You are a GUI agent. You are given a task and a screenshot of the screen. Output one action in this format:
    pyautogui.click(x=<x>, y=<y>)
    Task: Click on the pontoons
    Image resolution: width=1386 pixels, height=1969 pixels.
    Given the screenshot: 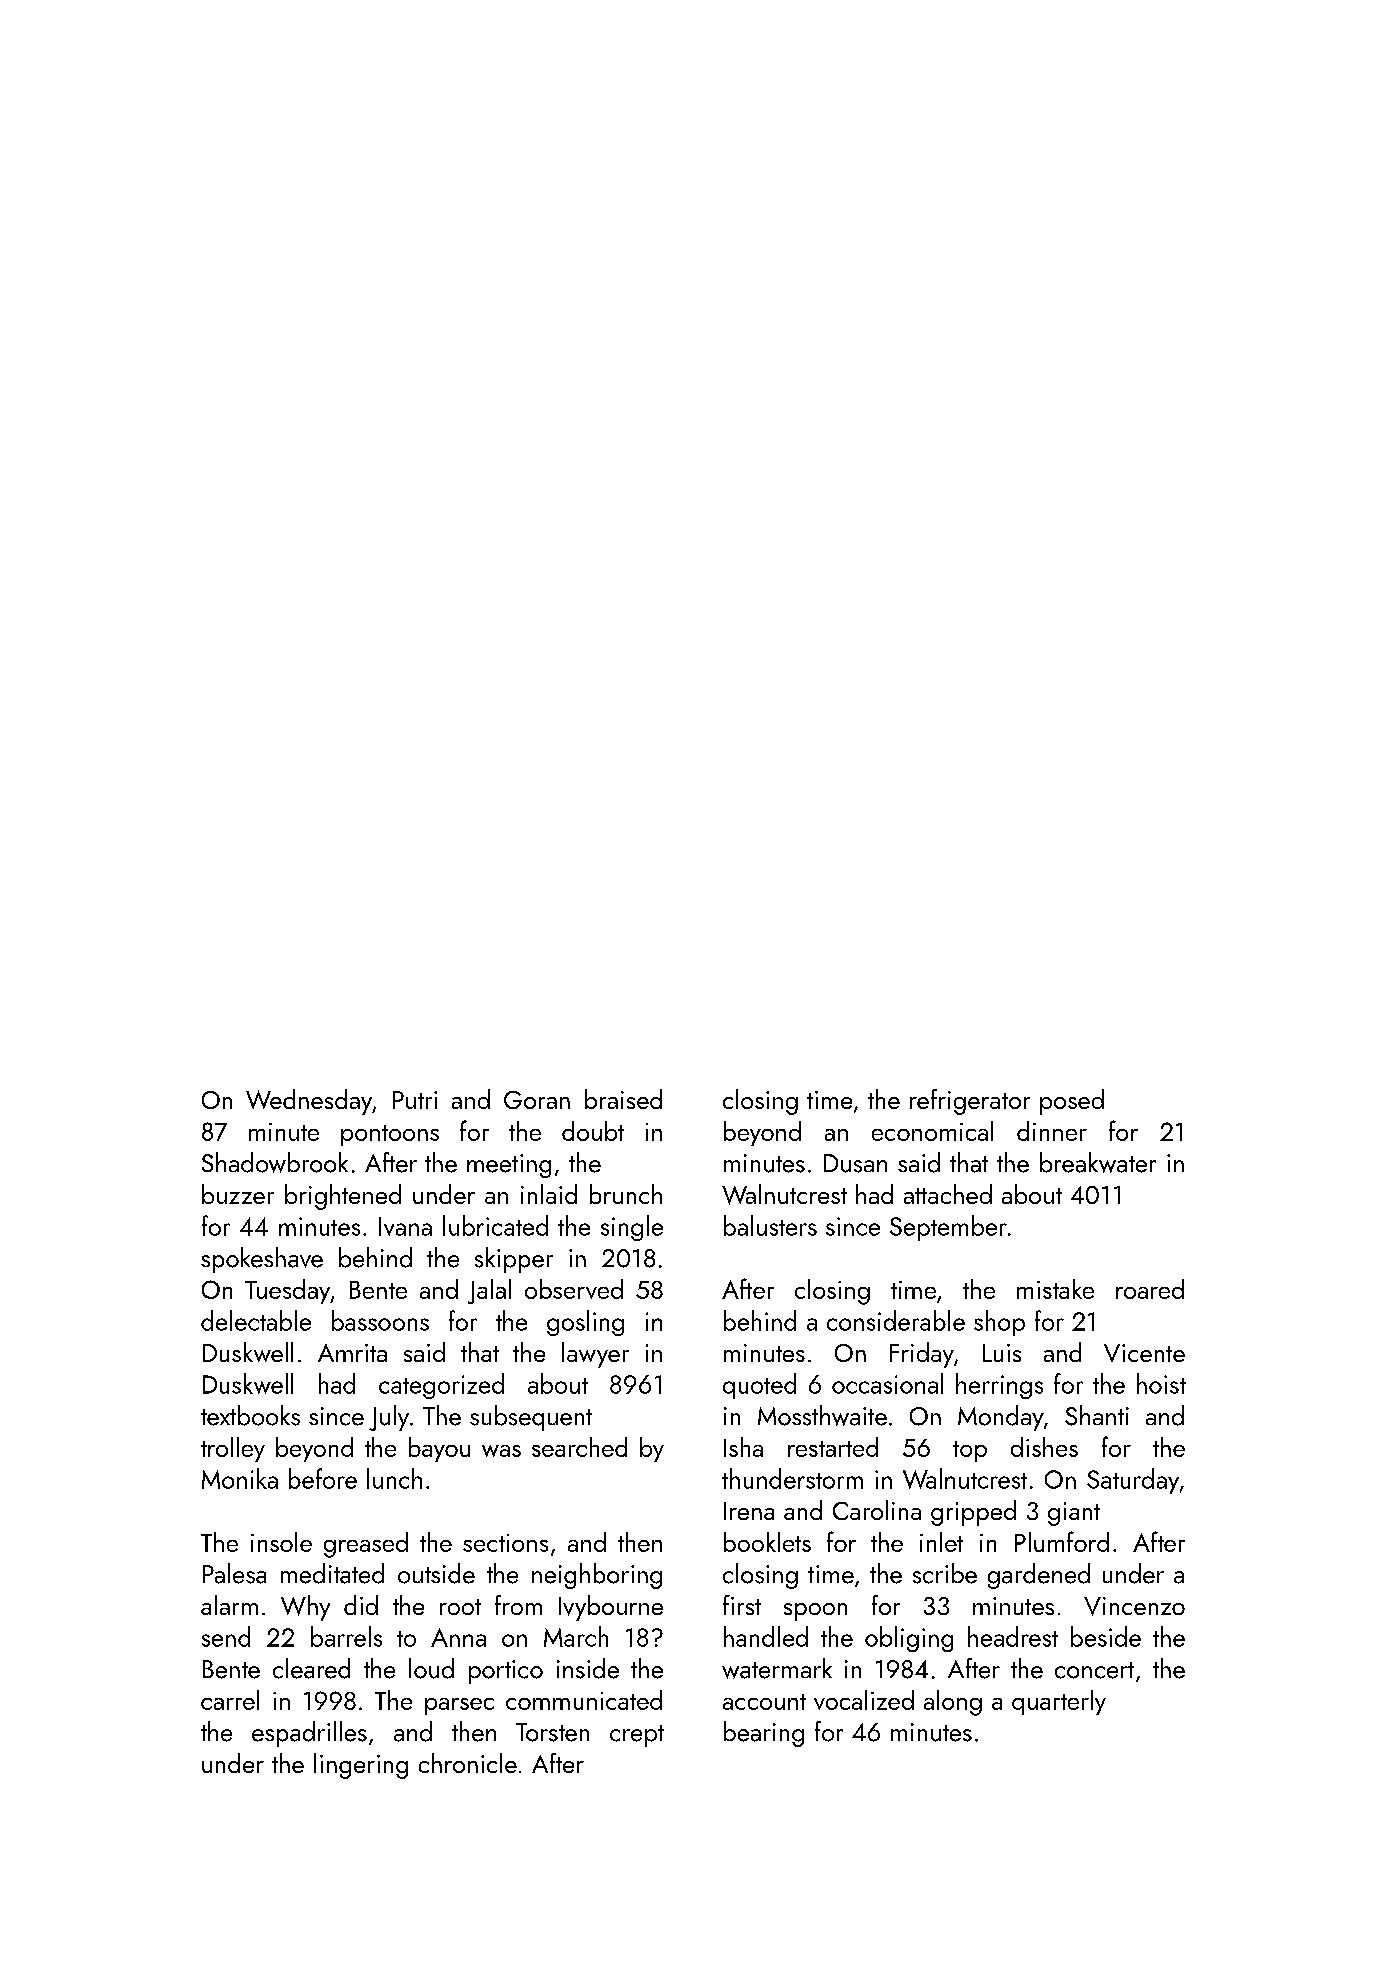 What is the action you would take?
    pyautogui.click(x=390, y=1135)
